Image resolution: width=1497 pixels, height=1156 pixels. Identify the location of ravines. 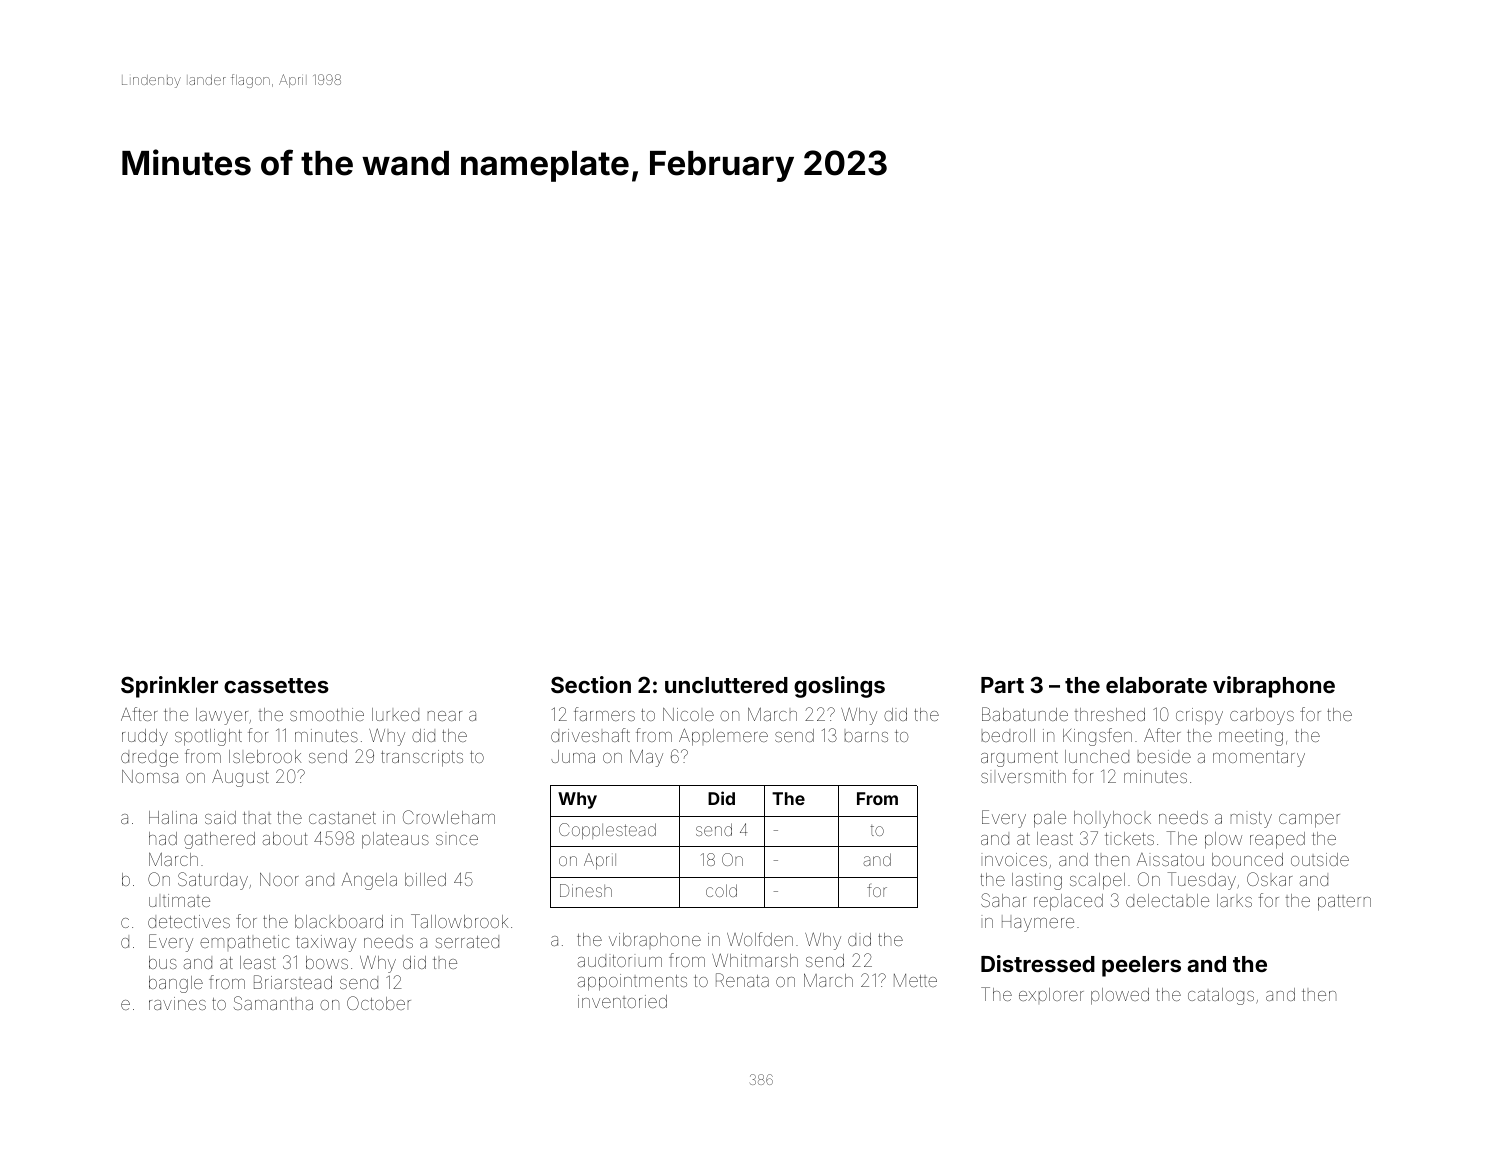
(177, 1003).
